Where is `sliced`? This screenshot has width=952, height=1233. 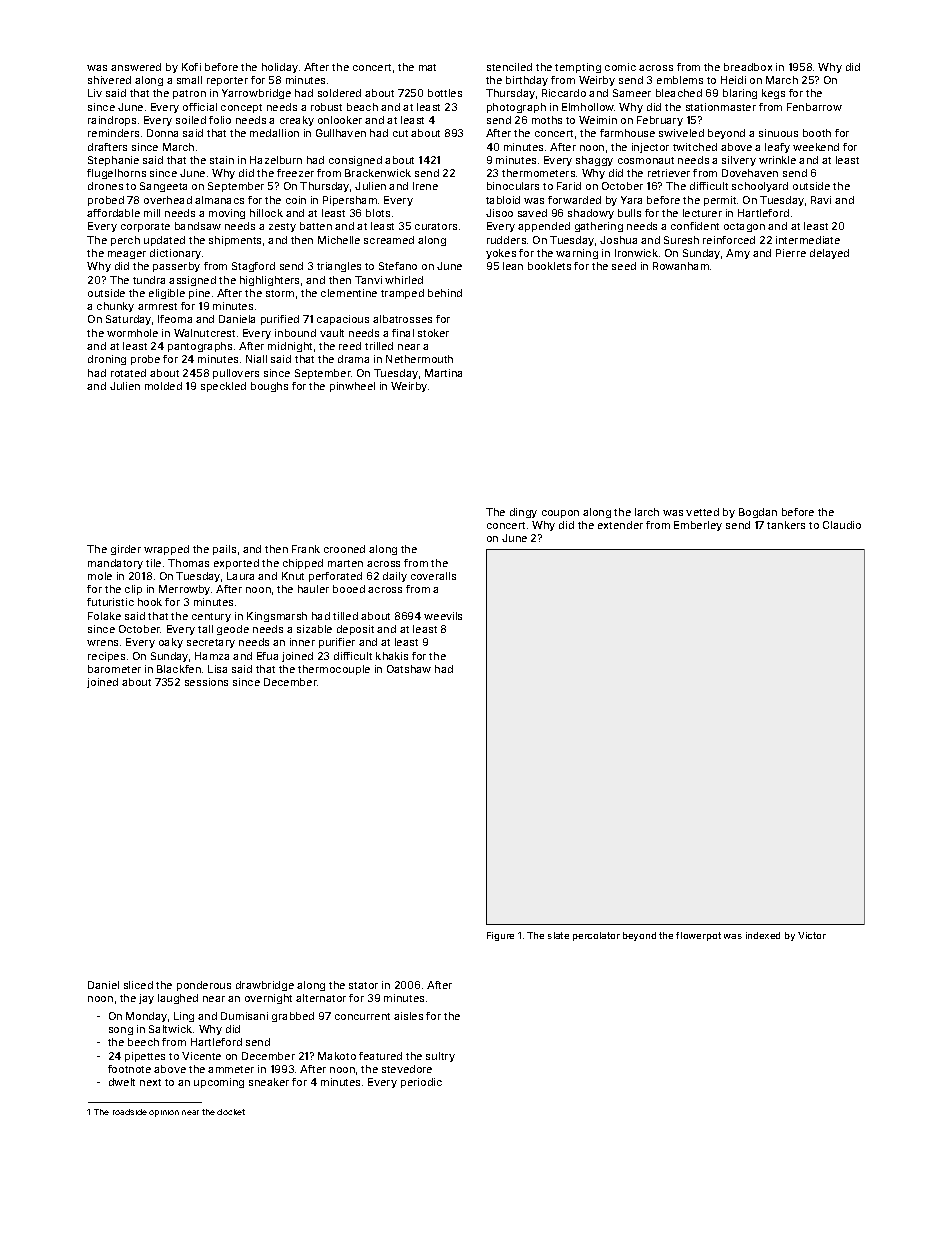
sliced is located at coordinates (138, 985).
